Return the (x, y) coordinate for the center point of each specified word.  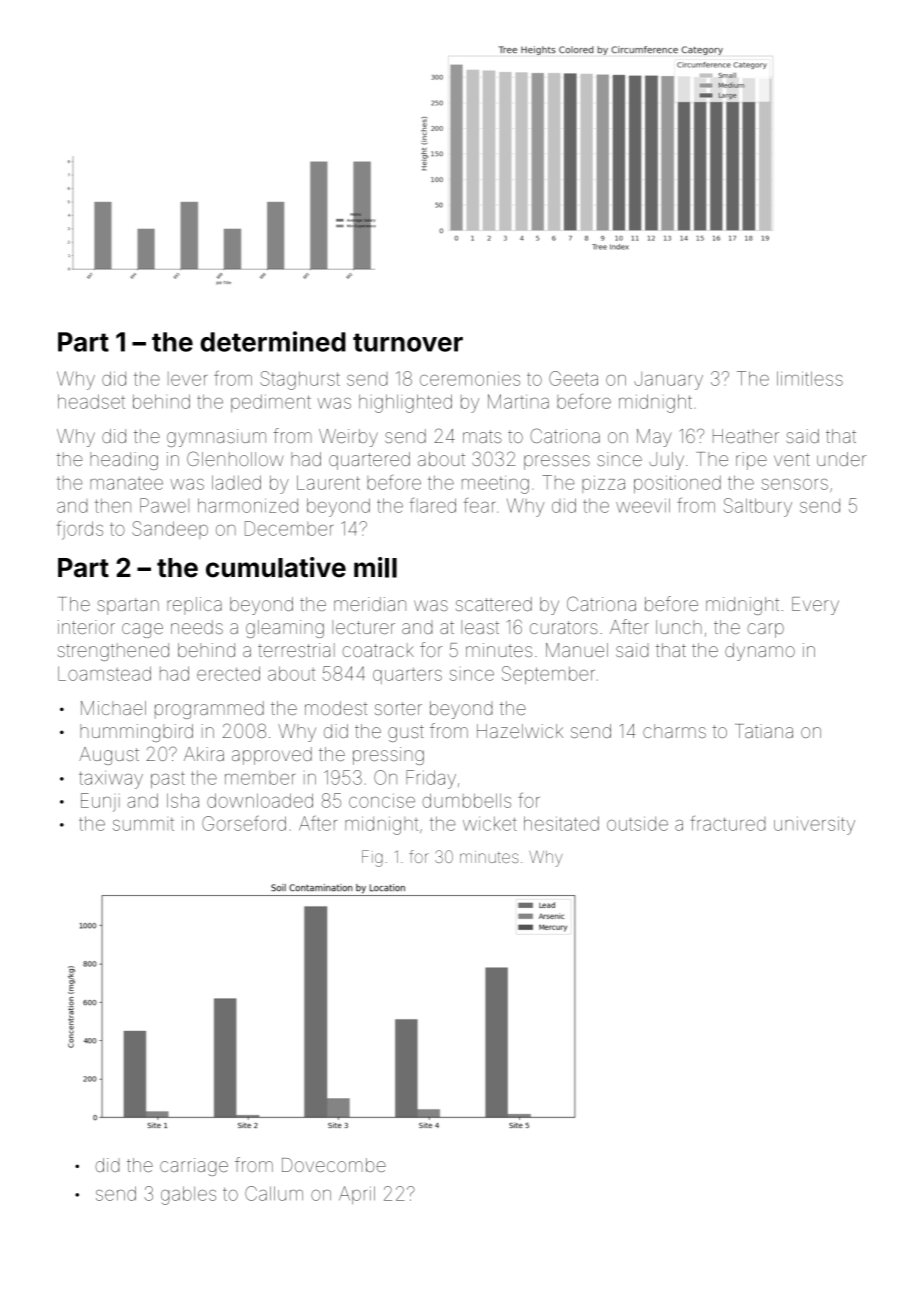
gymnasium (216, 438)
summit (143, 824)
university (814, 825)
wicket (490, 823)
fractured (727, 823)
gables (188, 1195)
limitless (810, 378)
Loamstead (104, 673)
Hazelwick (520, 731)
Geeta (573, 378)
